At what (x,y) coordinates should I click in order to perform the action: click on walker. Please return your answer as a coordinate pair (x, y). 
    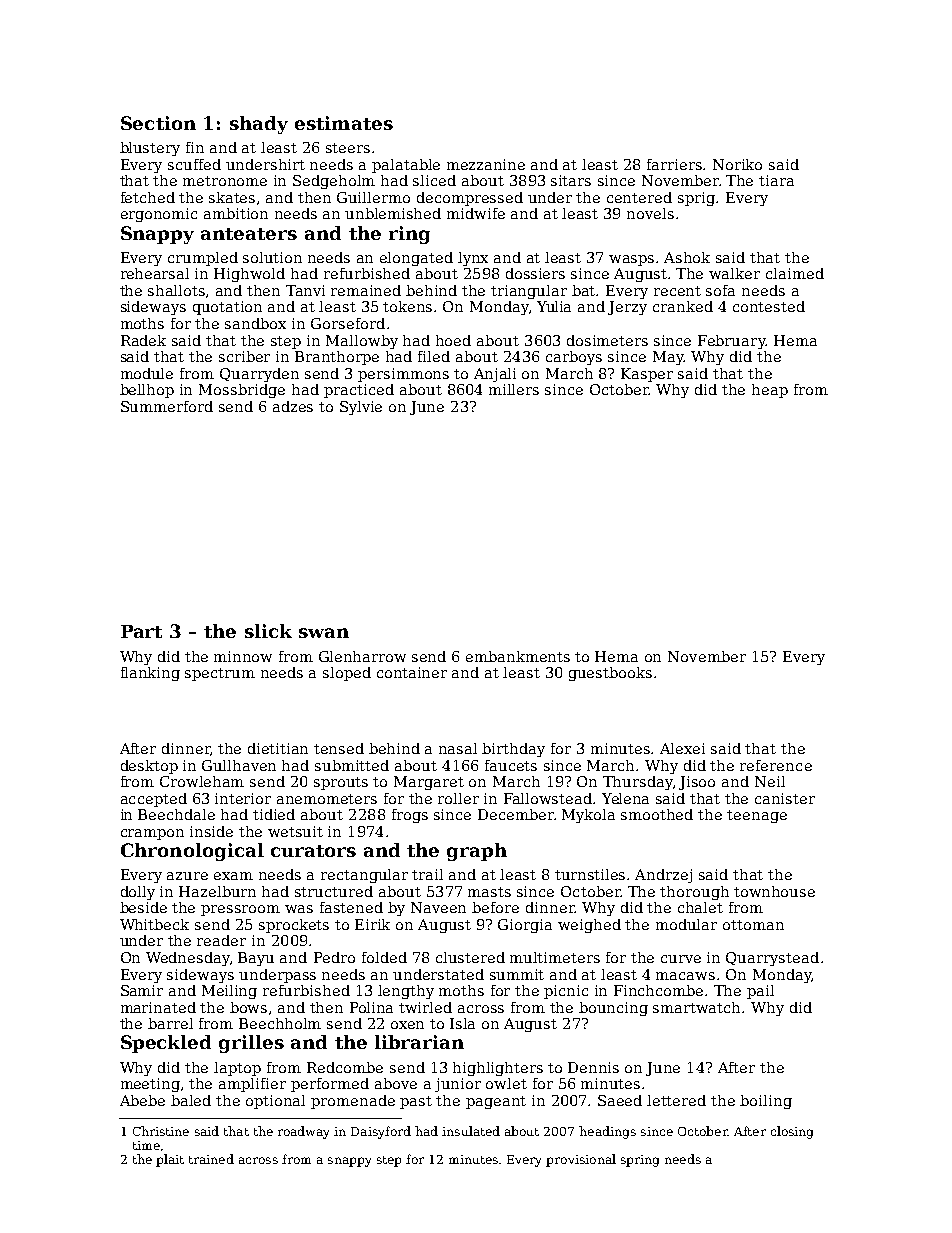
    Looking at the image, I should click on (734, 273).
